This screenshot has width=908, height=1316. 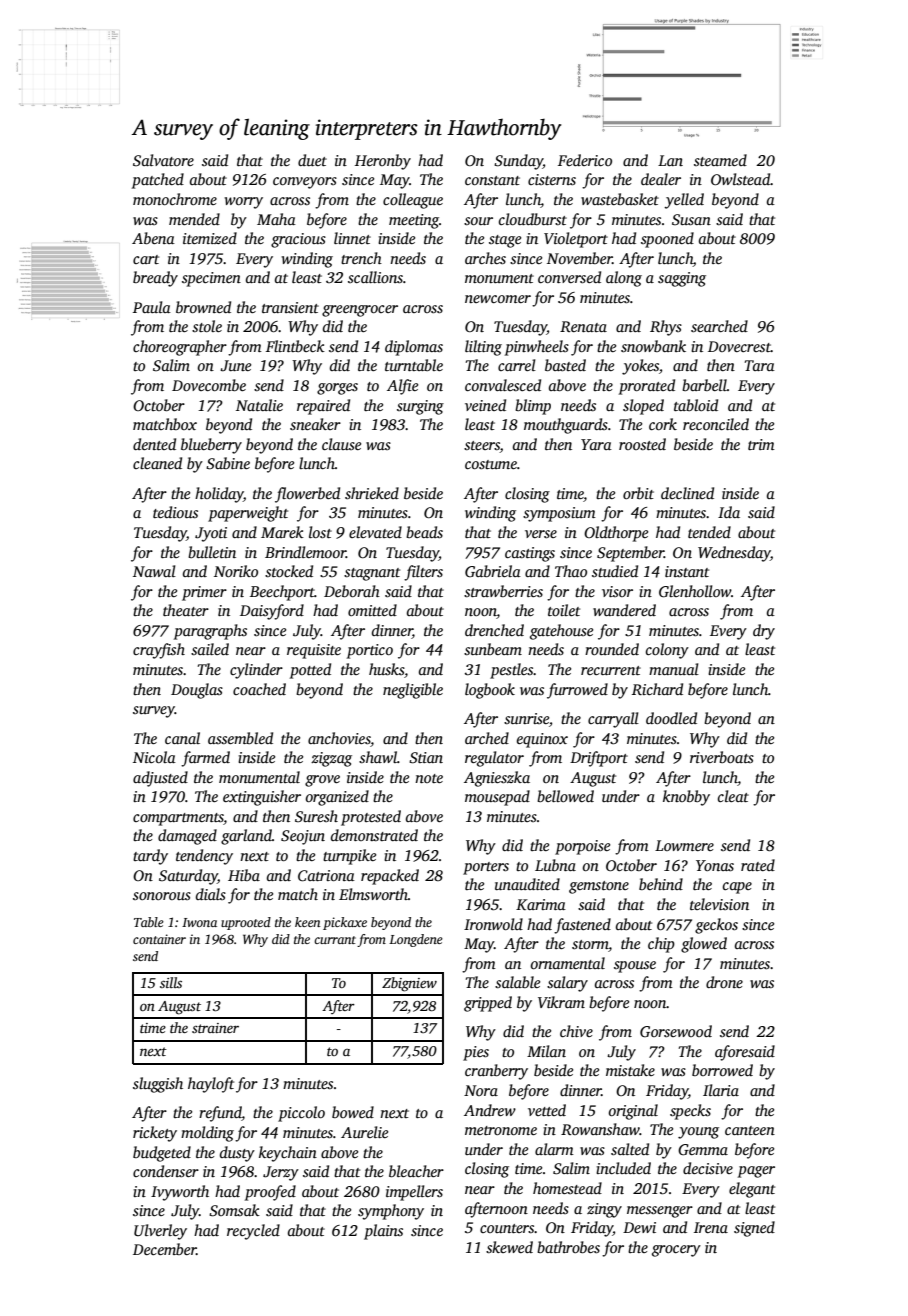 What do you see at coordinates (378, 757) in the screenshot?
I see `shawl` at bounding box center [378, 757].
